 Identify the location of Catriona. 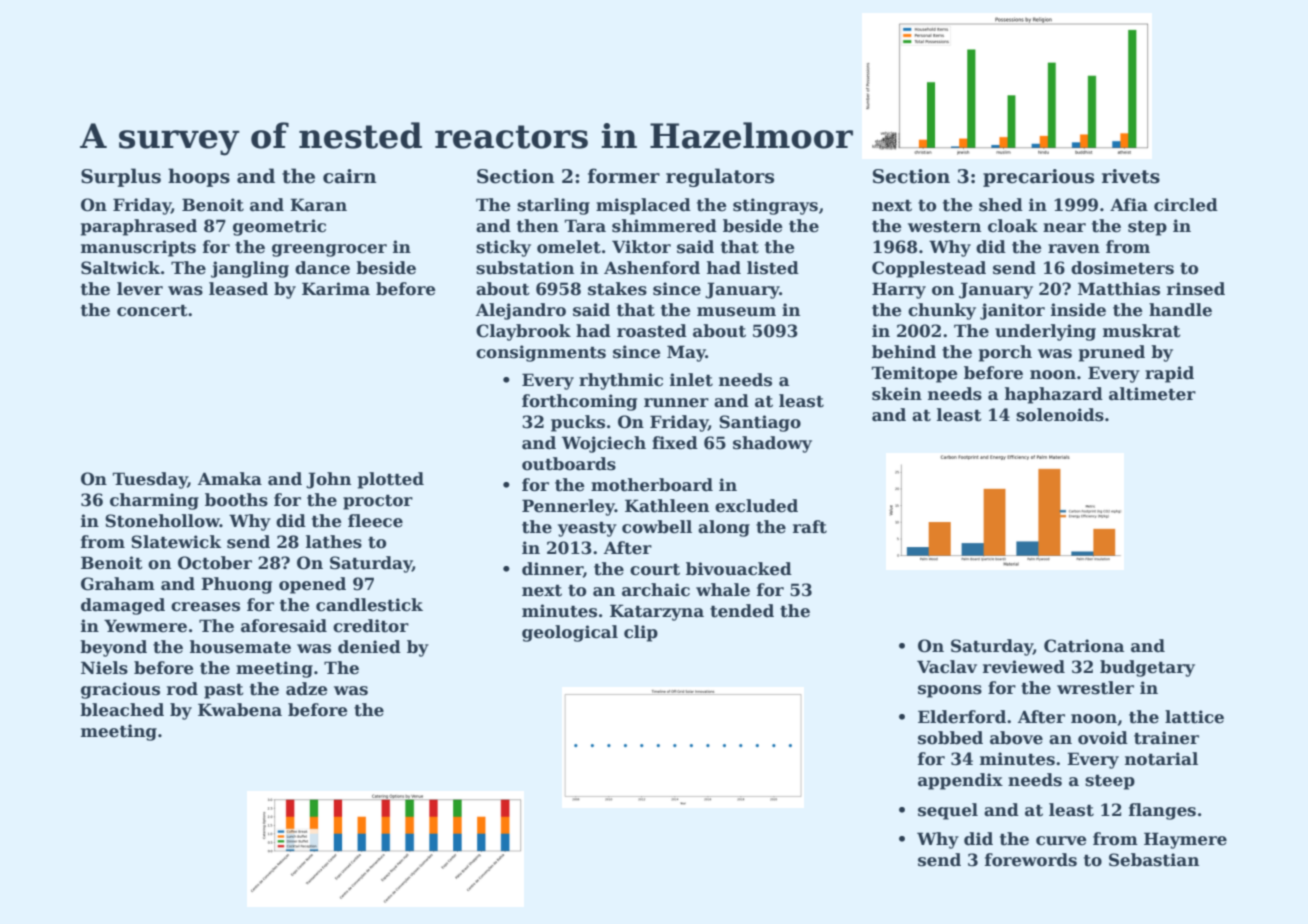
(1084, 646).
